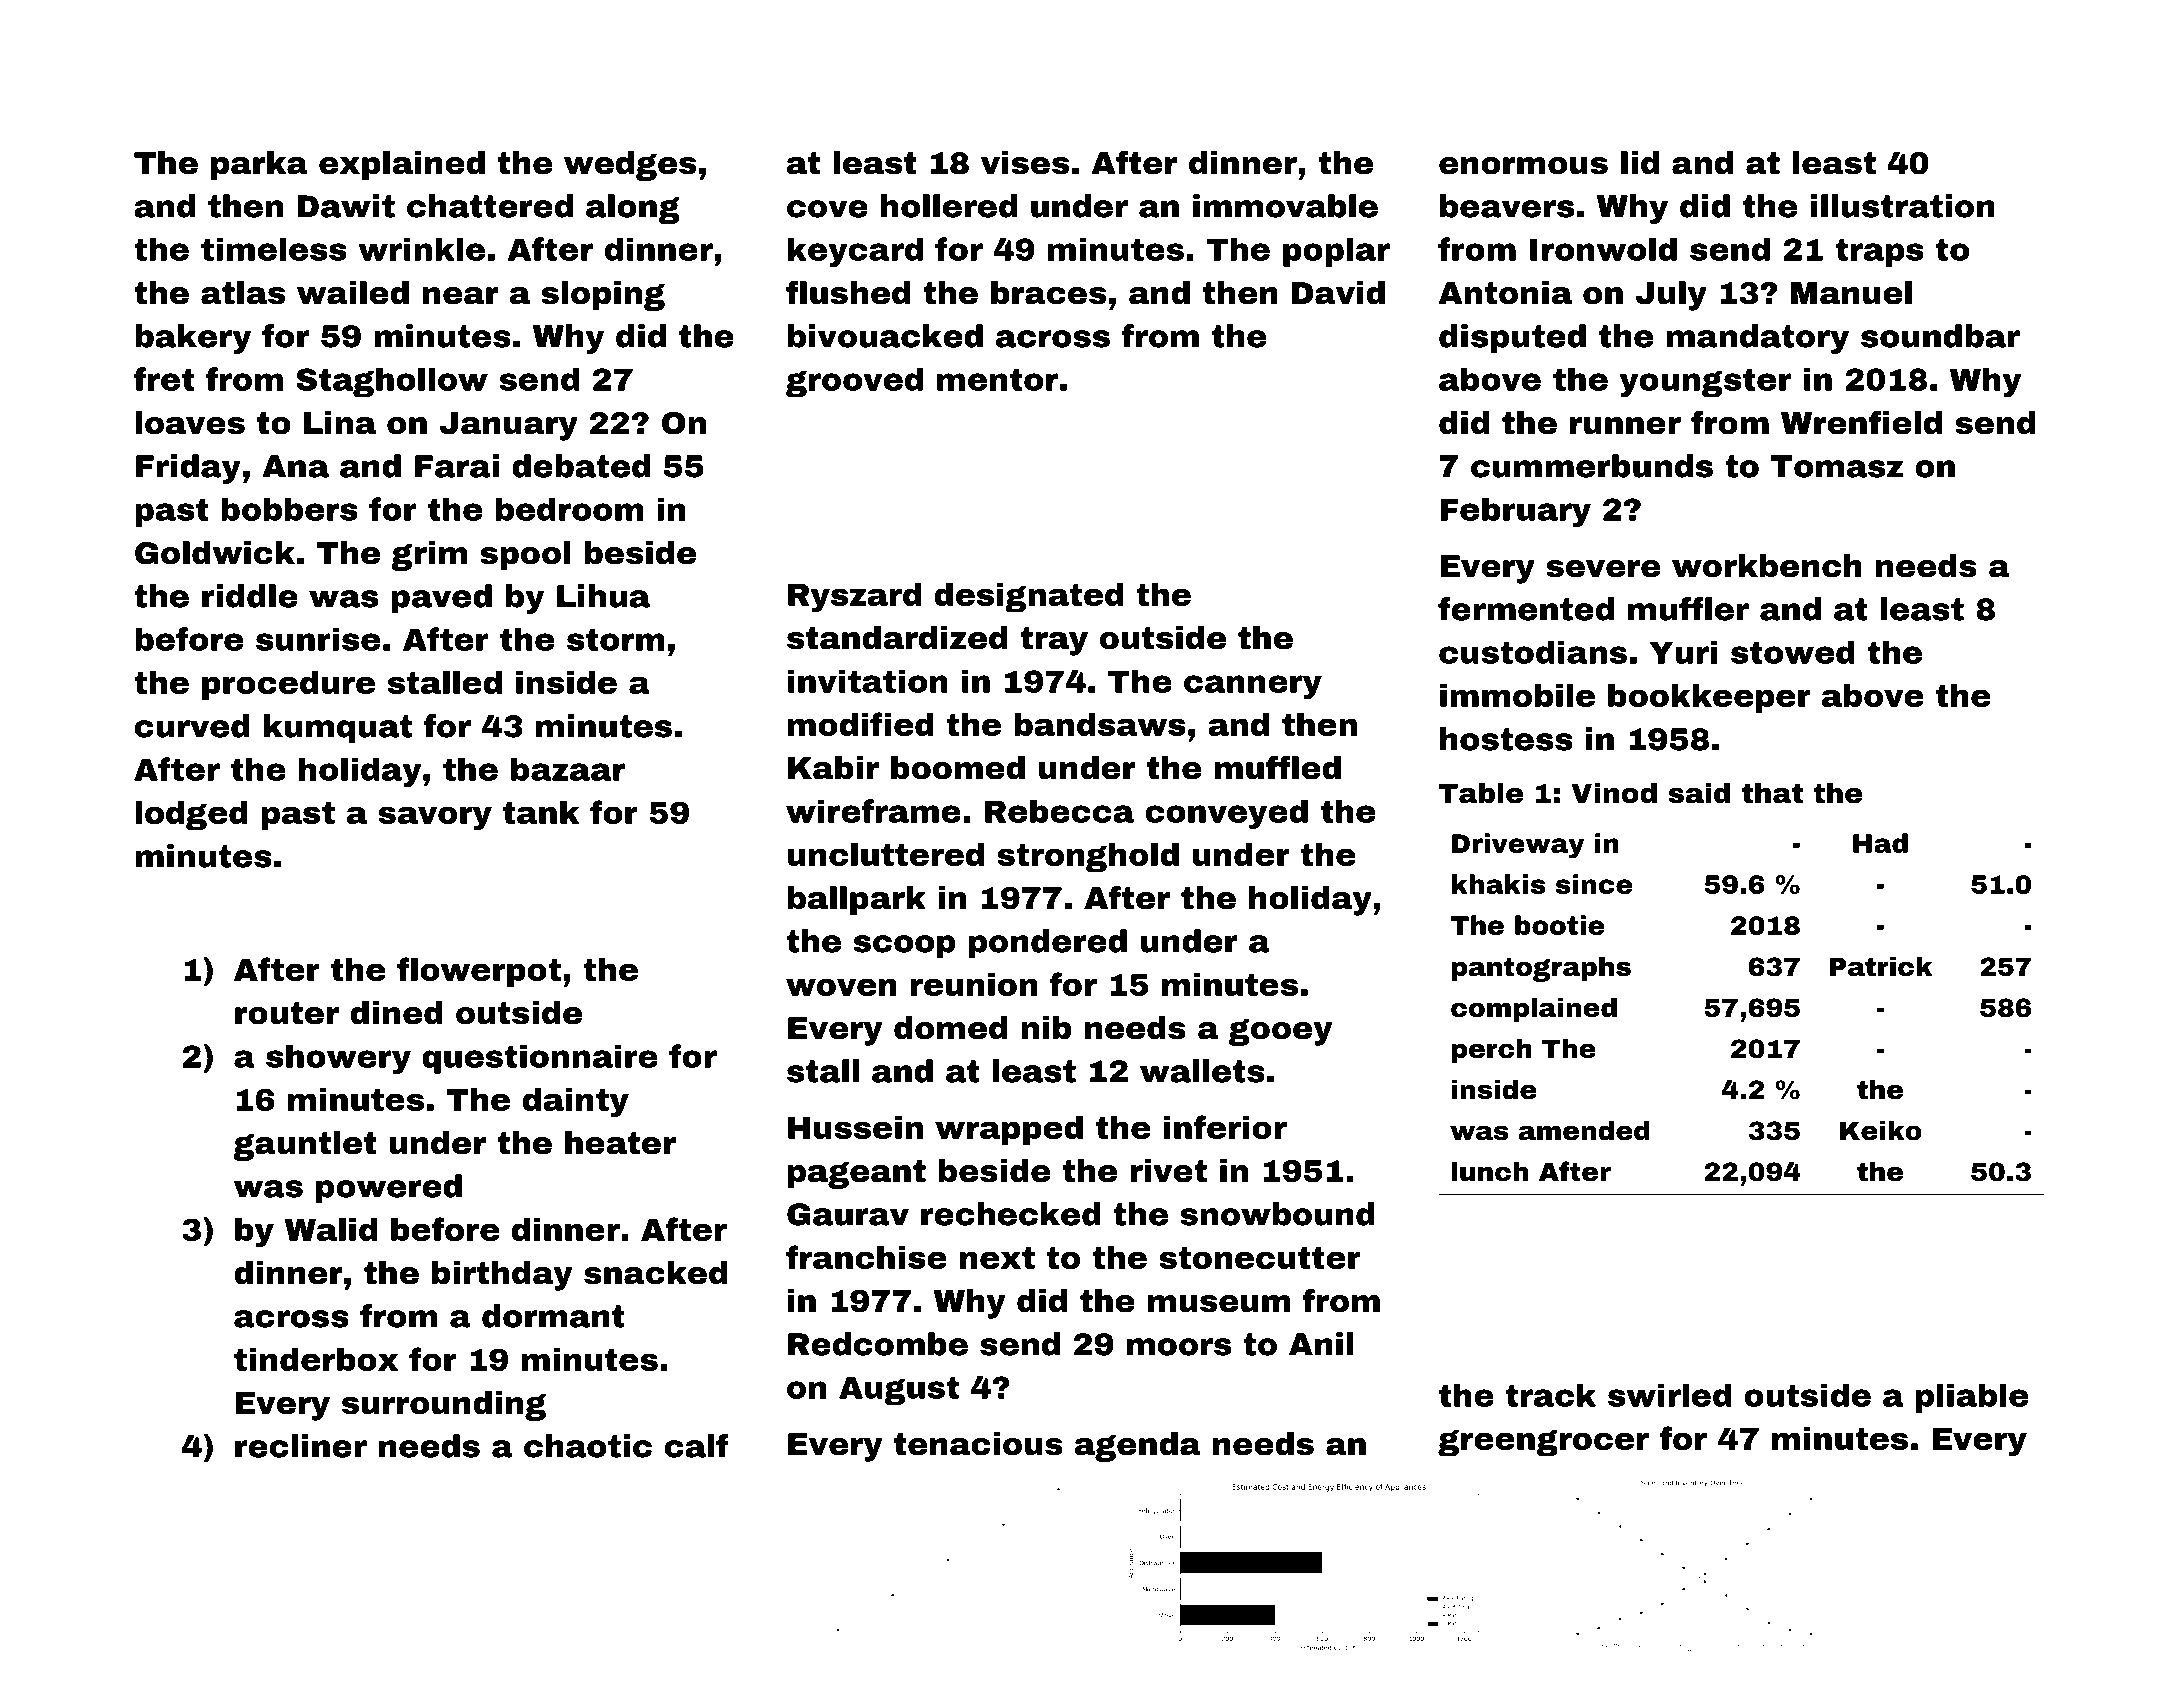 This screenshot has width=2178, height=1683. I want to click on tinderbox, so click(316, 1359).
